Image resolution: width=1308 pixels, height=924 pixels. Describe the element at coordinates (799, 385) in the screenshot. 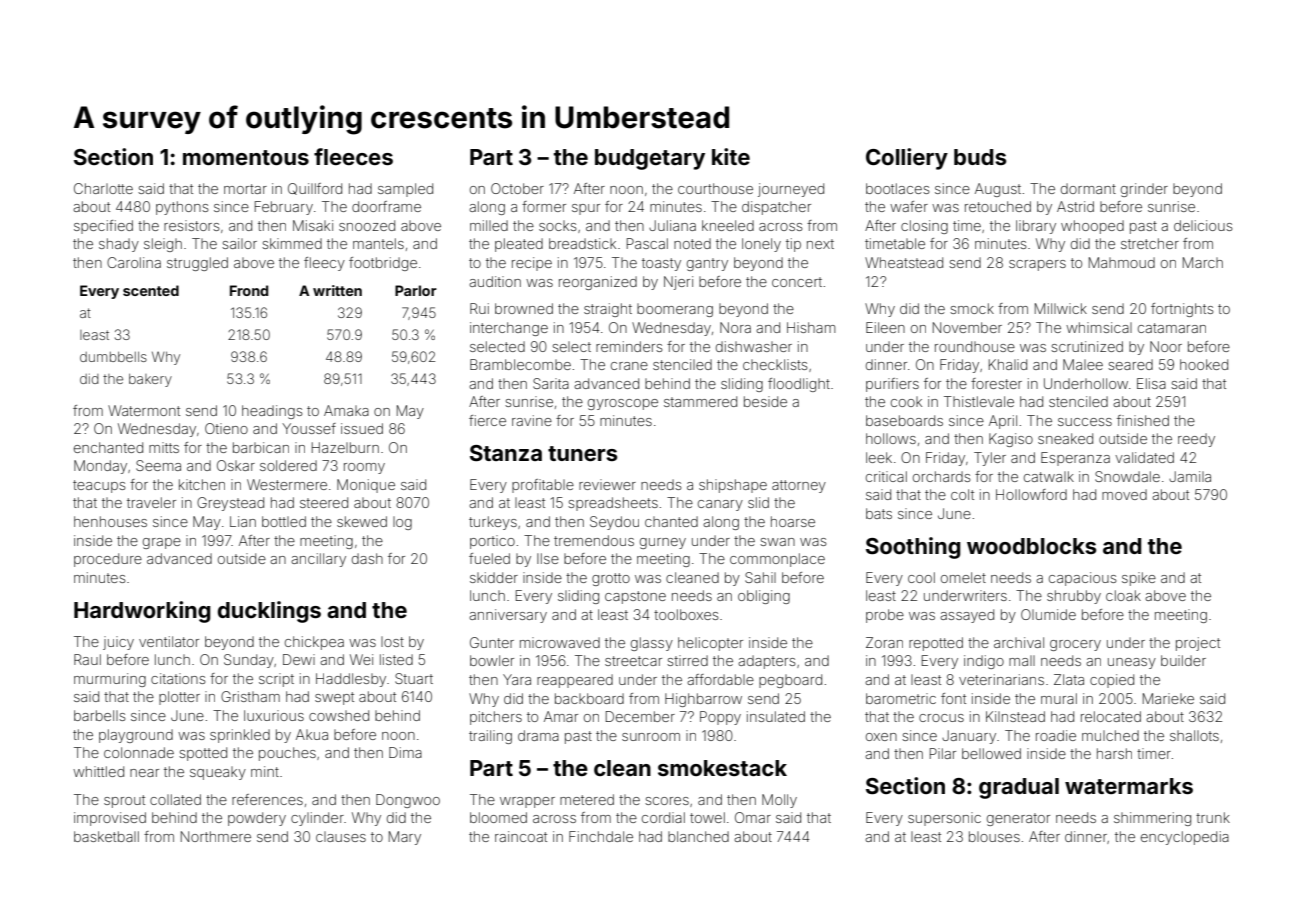

I see `floodlight` at that location.
